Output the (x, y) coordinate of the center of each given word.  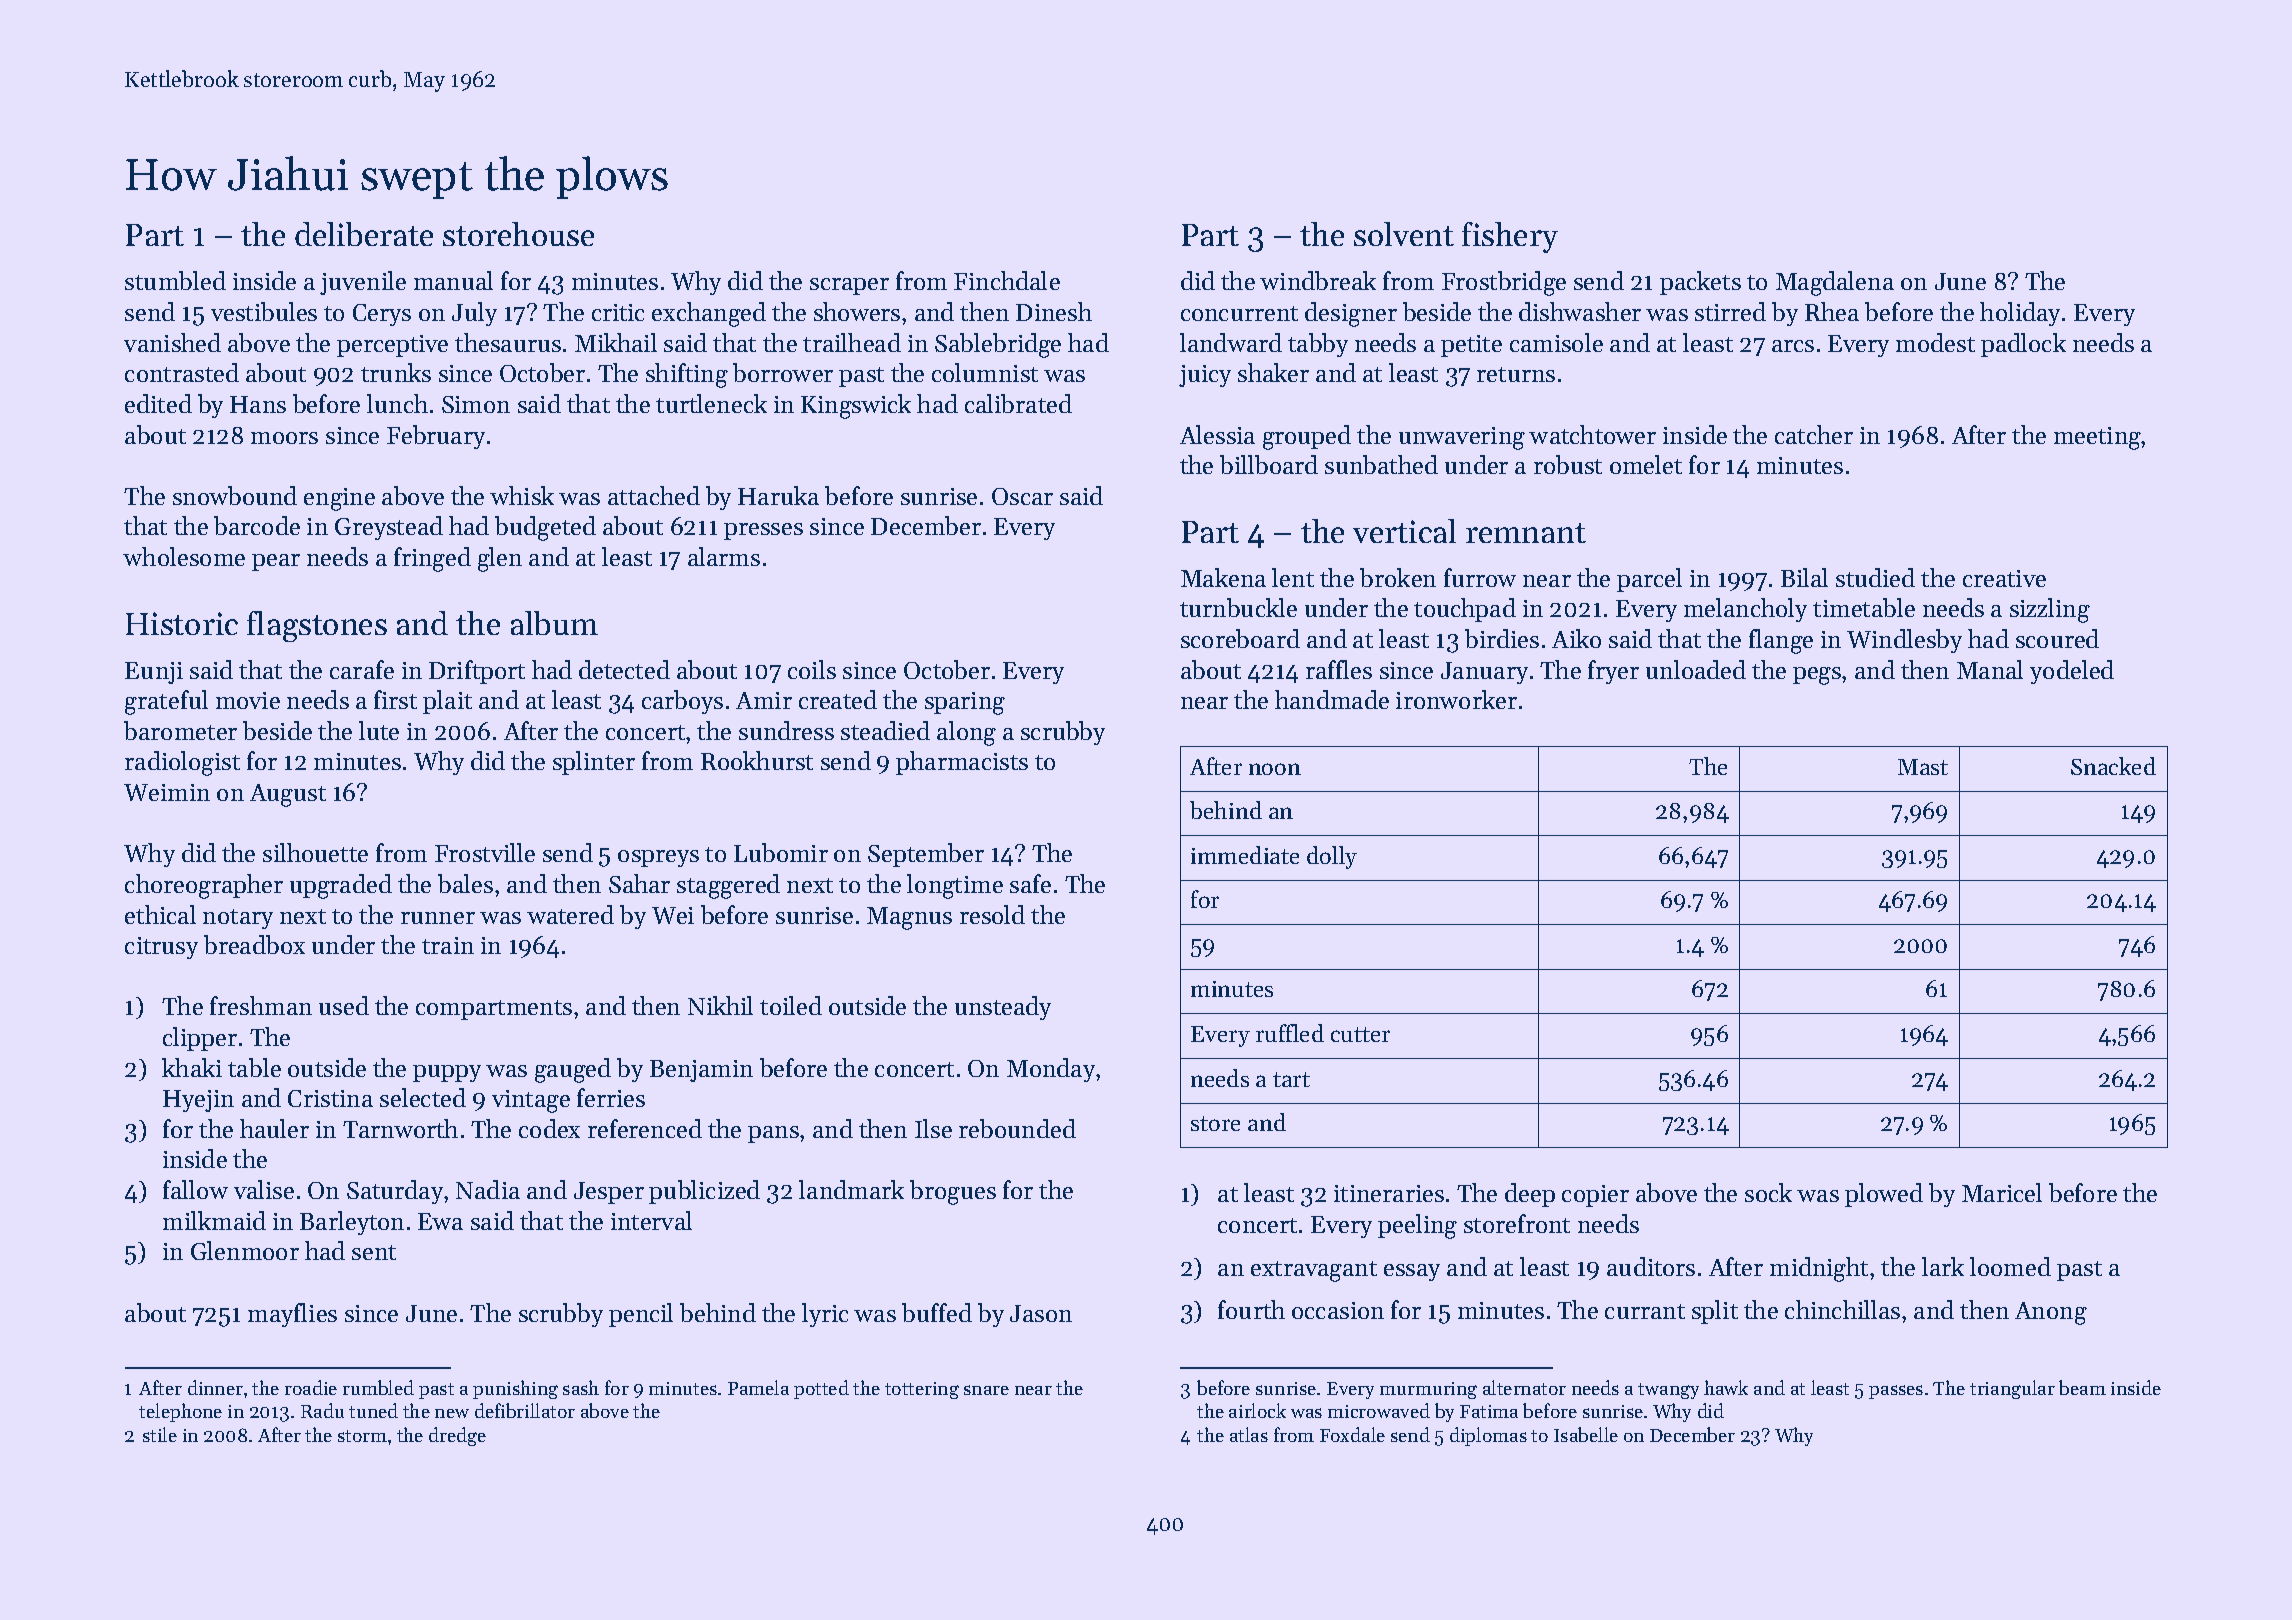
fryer (1613, 672)
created (838, 699)
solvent (1404, 234)
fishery (1510, 237)
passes (1896, 1392)
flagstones (317, 626)
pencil (641, 1315)
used (344, 1005)
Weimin (167, 792)
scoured (2057, 638)
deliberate (364, 234)
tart (1291, 1079)
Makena (1223, 577)
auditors (1651, 1266)
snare (986, 1390)
